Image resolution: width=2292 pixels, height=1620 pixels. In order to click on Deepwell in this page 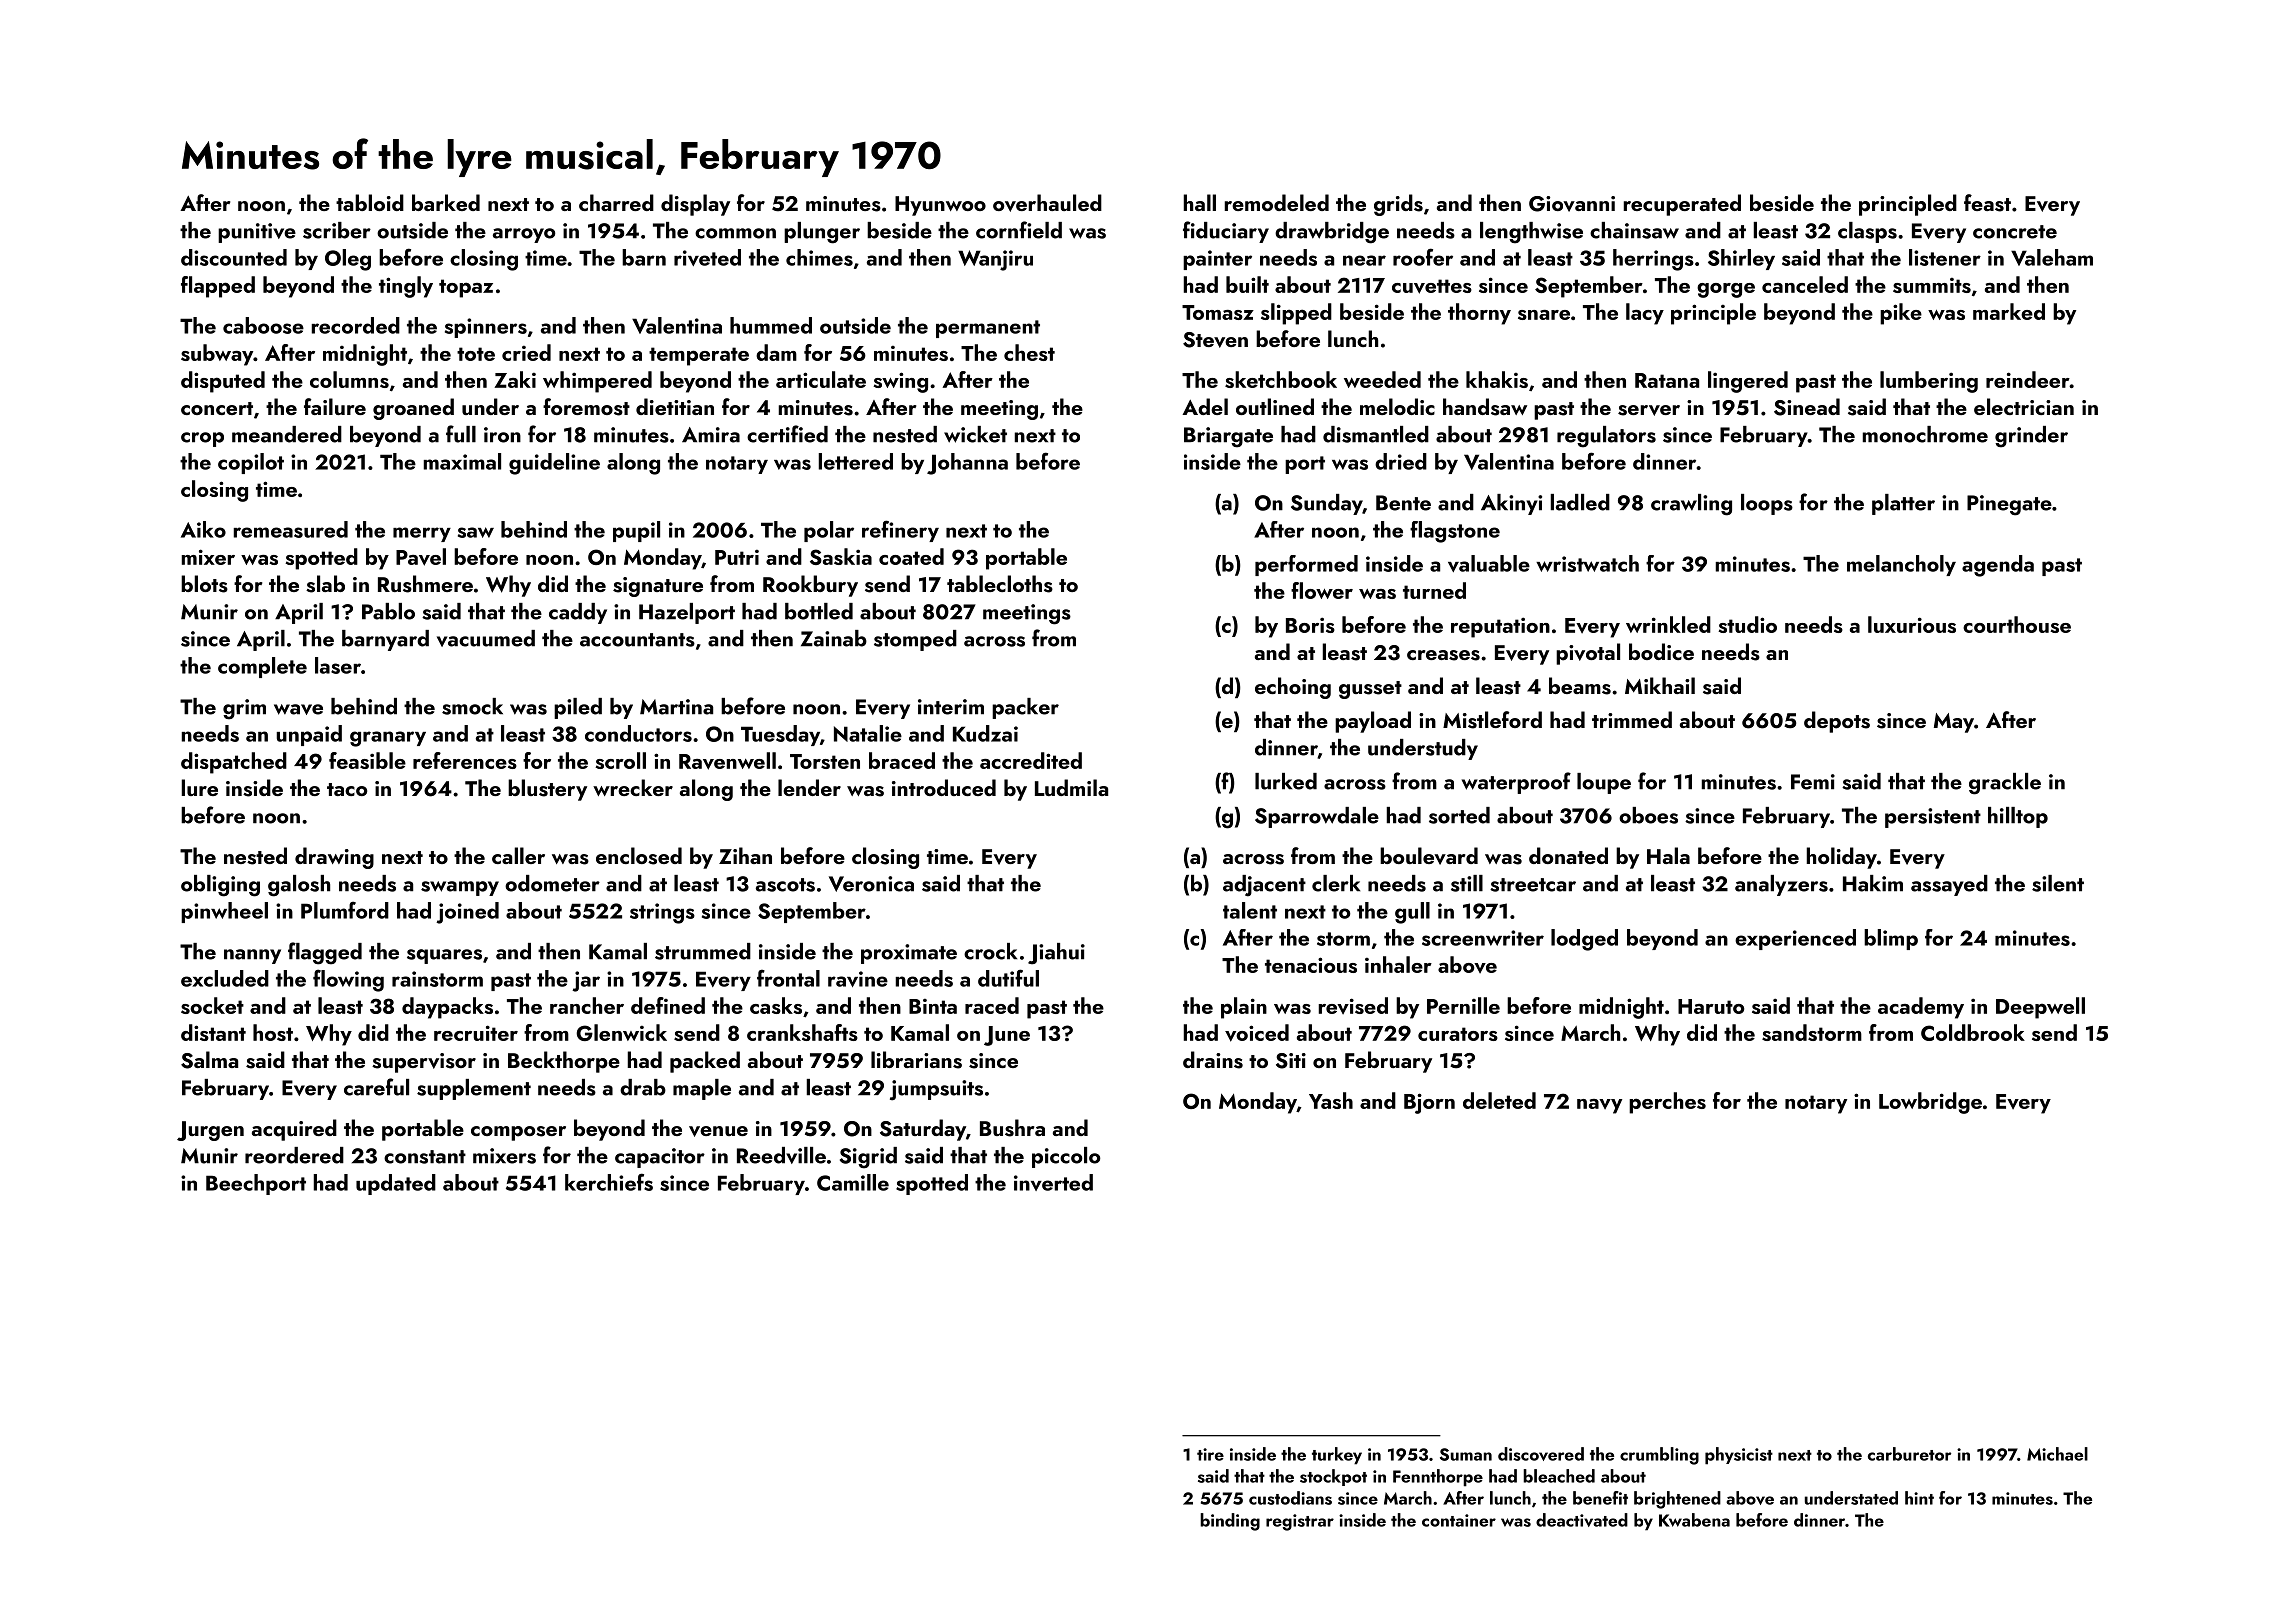, I will do `click(2040, 1008)`.
